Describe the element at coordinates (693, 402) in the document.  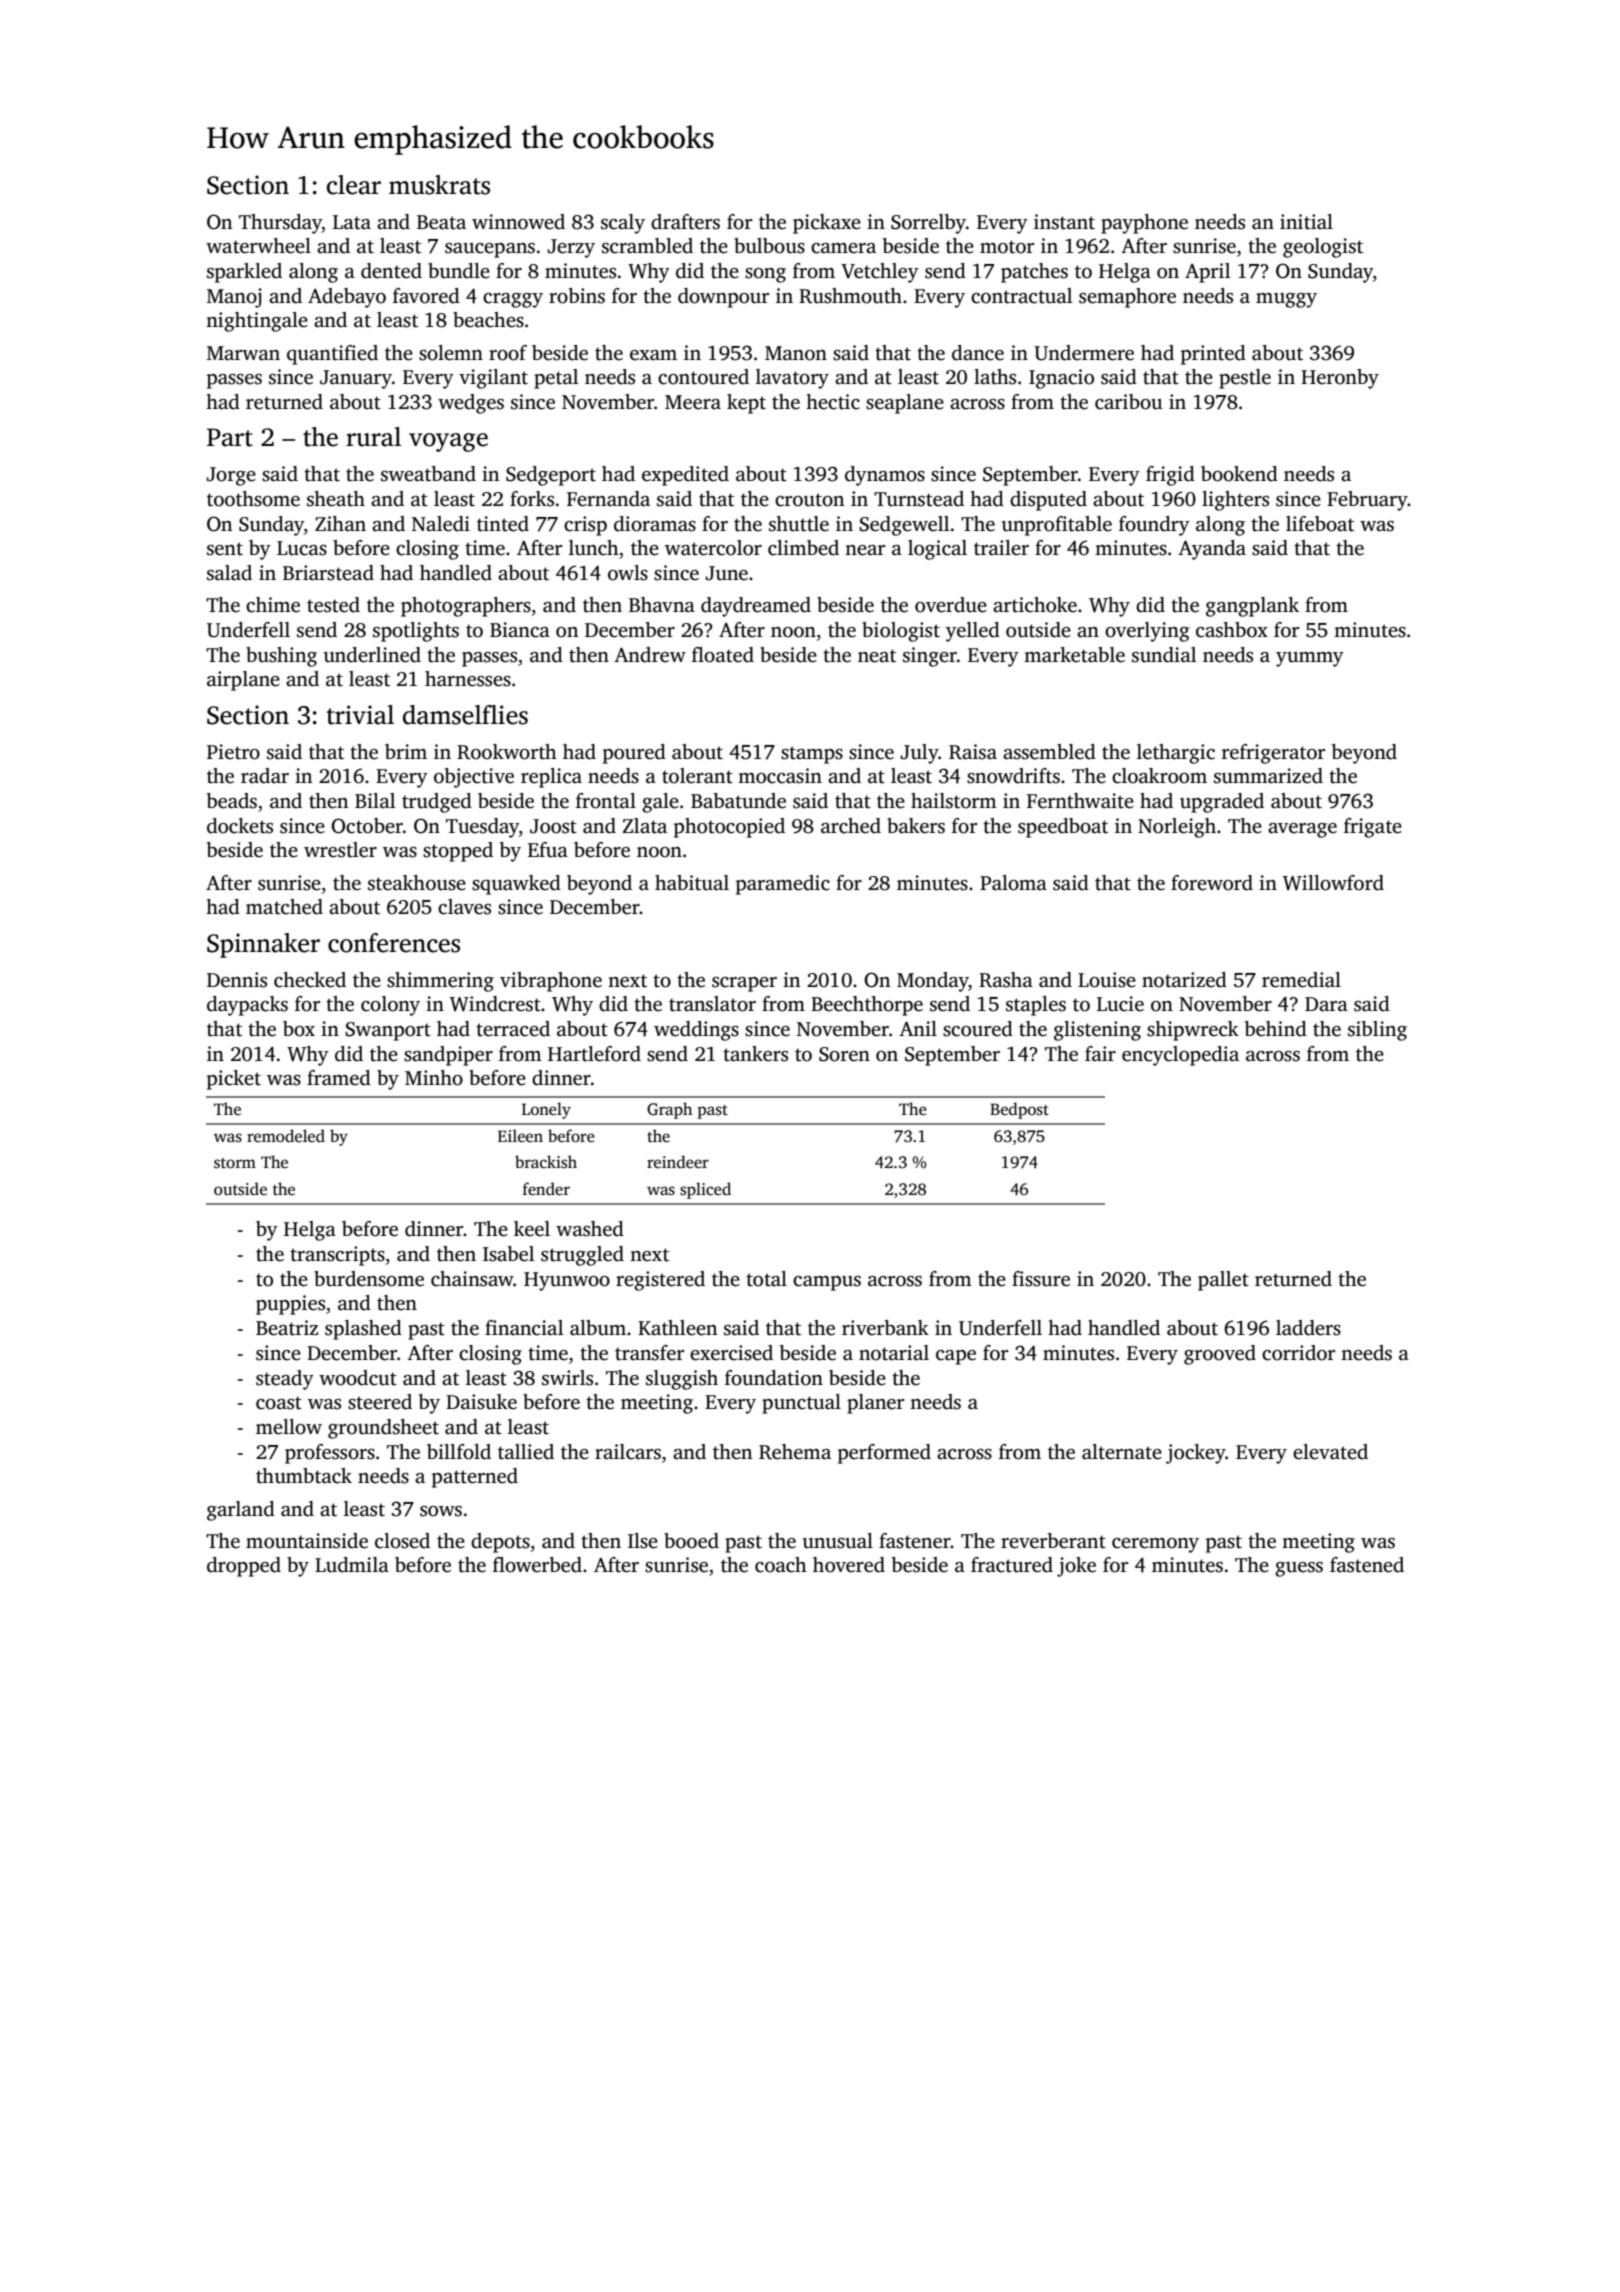
I see `Meera` at that location.
